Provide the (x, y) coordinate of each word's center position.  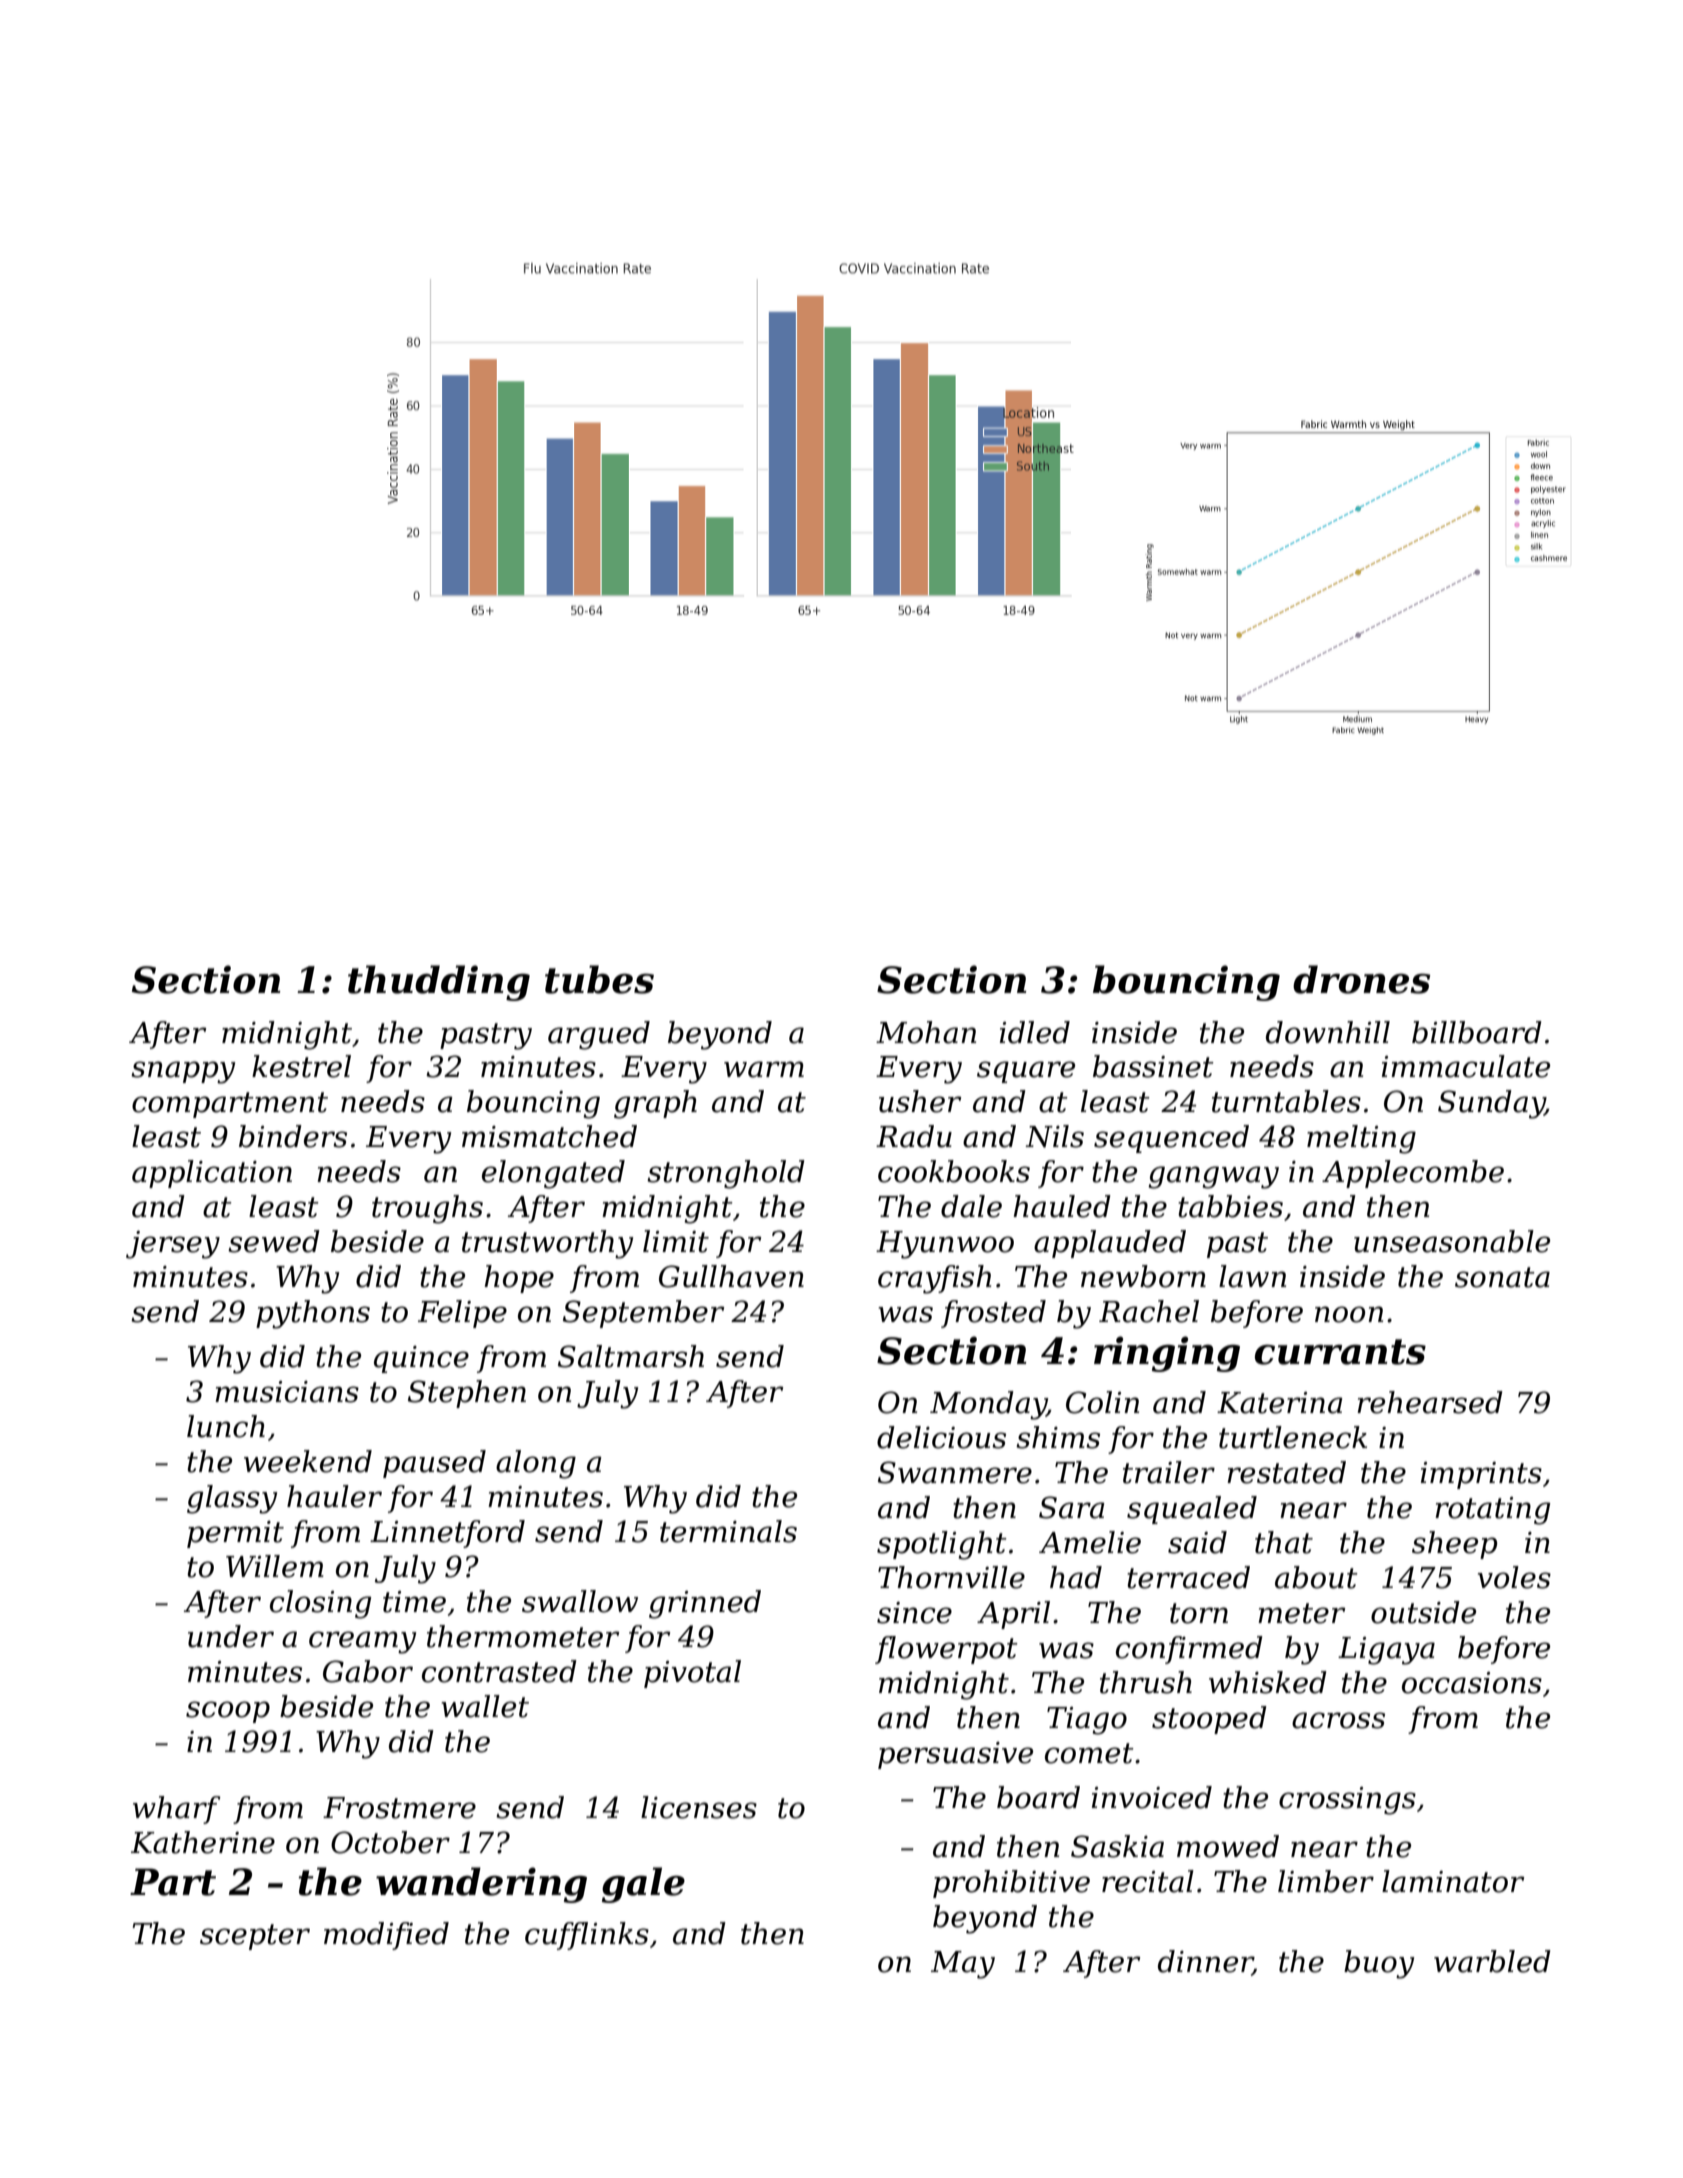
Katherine (203, 1842)
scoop (228, 1712)
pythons (313, 1314)
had (1076, 1577)
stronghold (726, 1174)
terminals (728, 1531)
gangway (1213, 1177)
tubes (599, 979)
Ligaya (1386, 1651)
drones (1361, 979)
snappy (183, 1072)
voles (1514, 1577)
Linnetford (447, 1534)
